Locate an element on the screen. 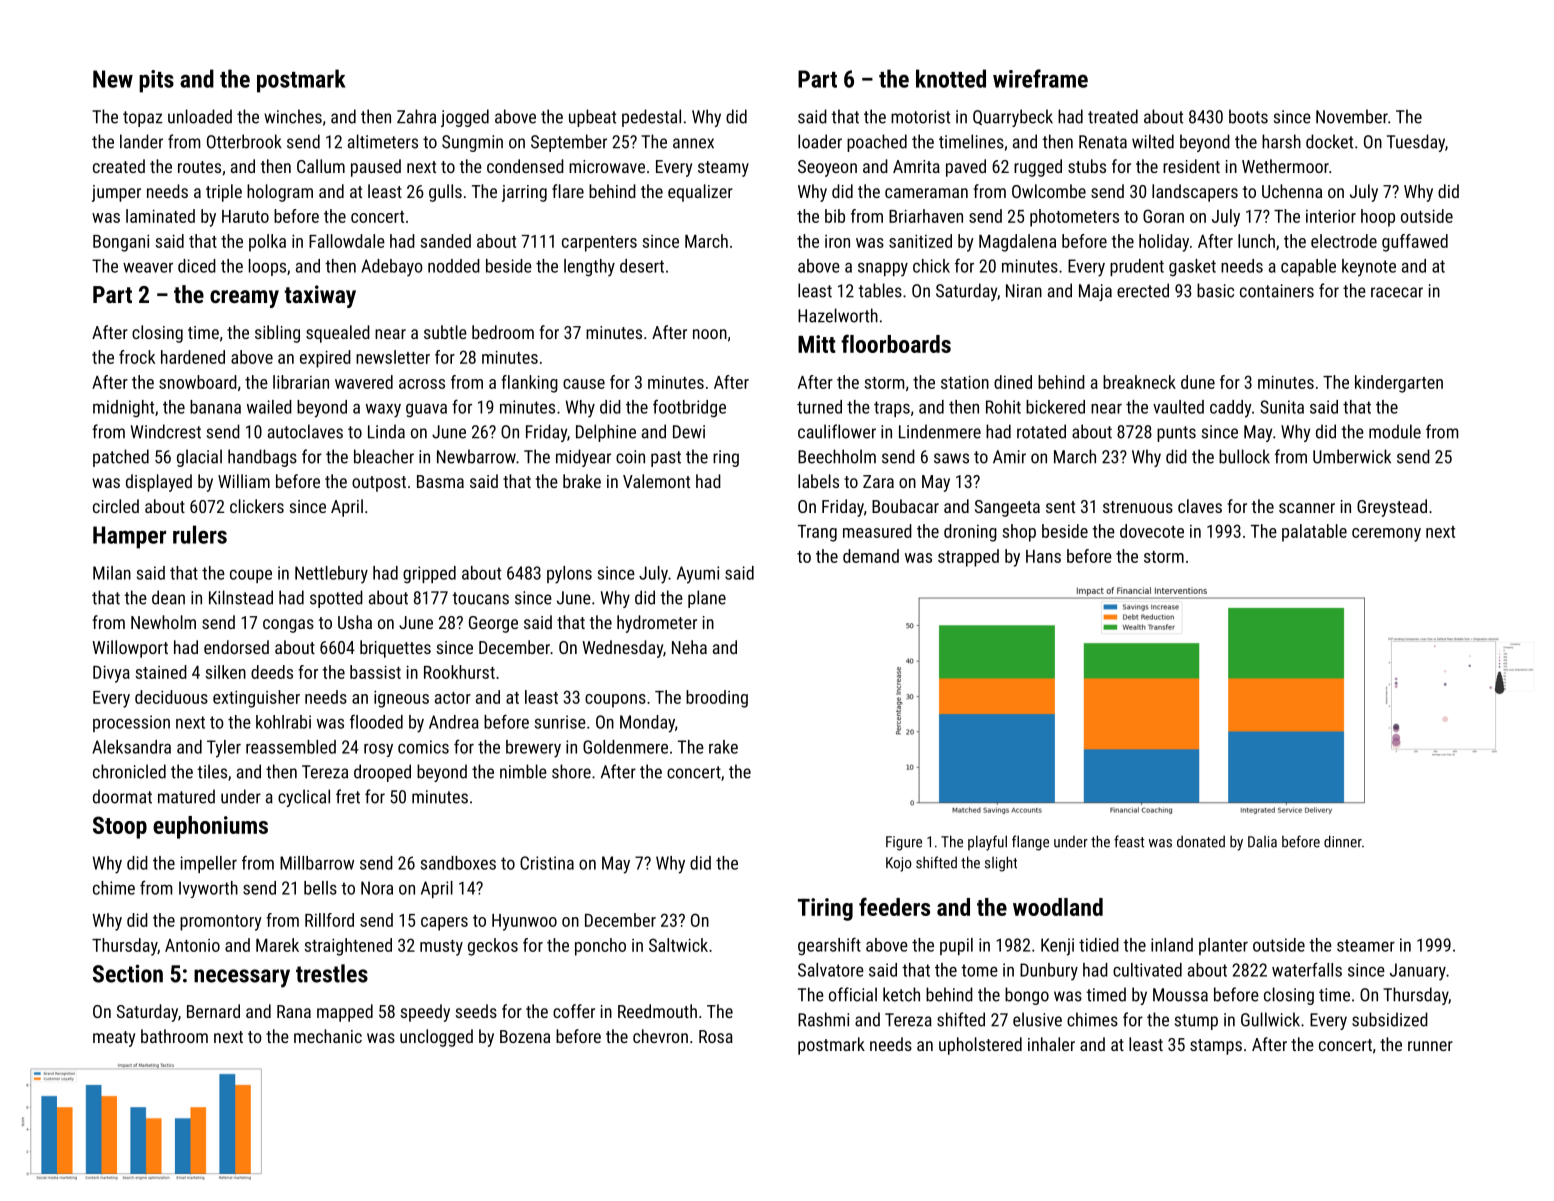 This screenshot has height=1201, width=1554. floorboards is located at coordinates (896, 343).
